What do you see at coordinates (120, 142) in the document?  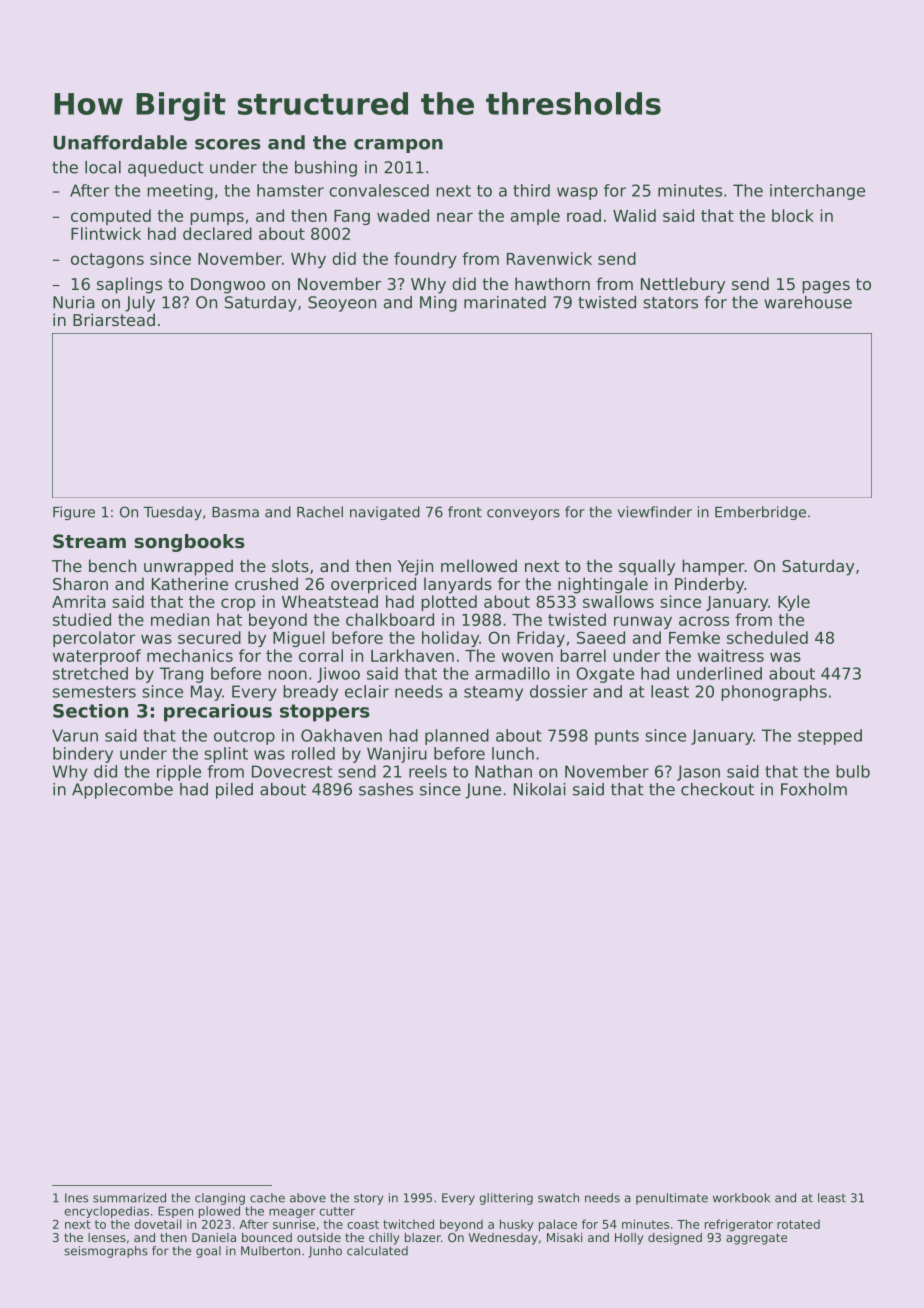 I see `Unaffordable` at bounding box center [120, 142].
